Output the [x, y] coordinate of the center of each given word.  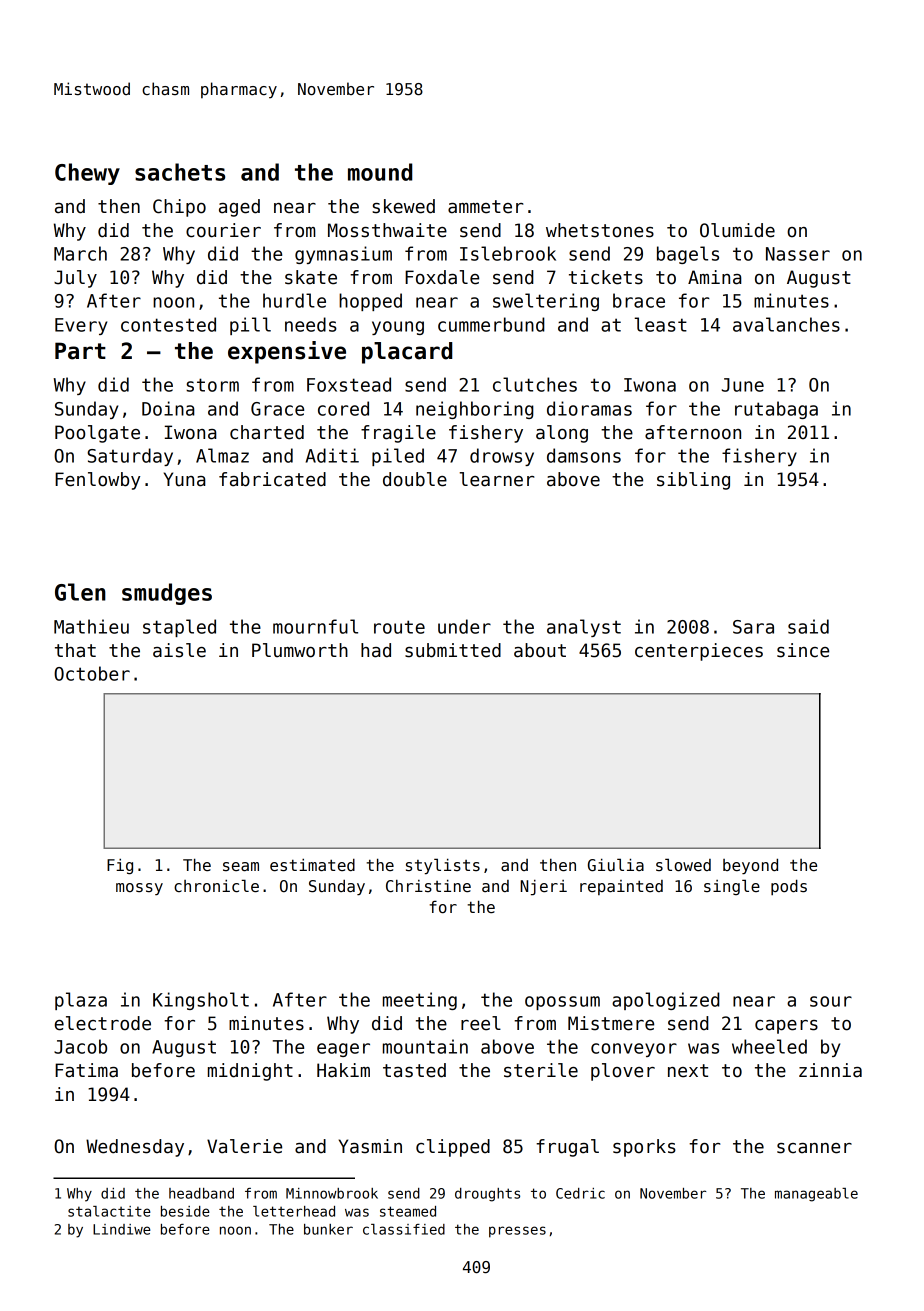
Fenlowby [97, 481]
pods [789, 887]
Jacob [80, 1046]
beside [185, 1211]
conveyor [634, 1050]
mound [380, 172]
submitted [453, 650]
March [80, 253]
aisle [179, 650]
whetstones [600, 230]
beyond [750, 866]
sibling [693, 481]
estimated [312, 865]
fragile [398, 434]
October [92, 673]
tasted [414, 1070]
